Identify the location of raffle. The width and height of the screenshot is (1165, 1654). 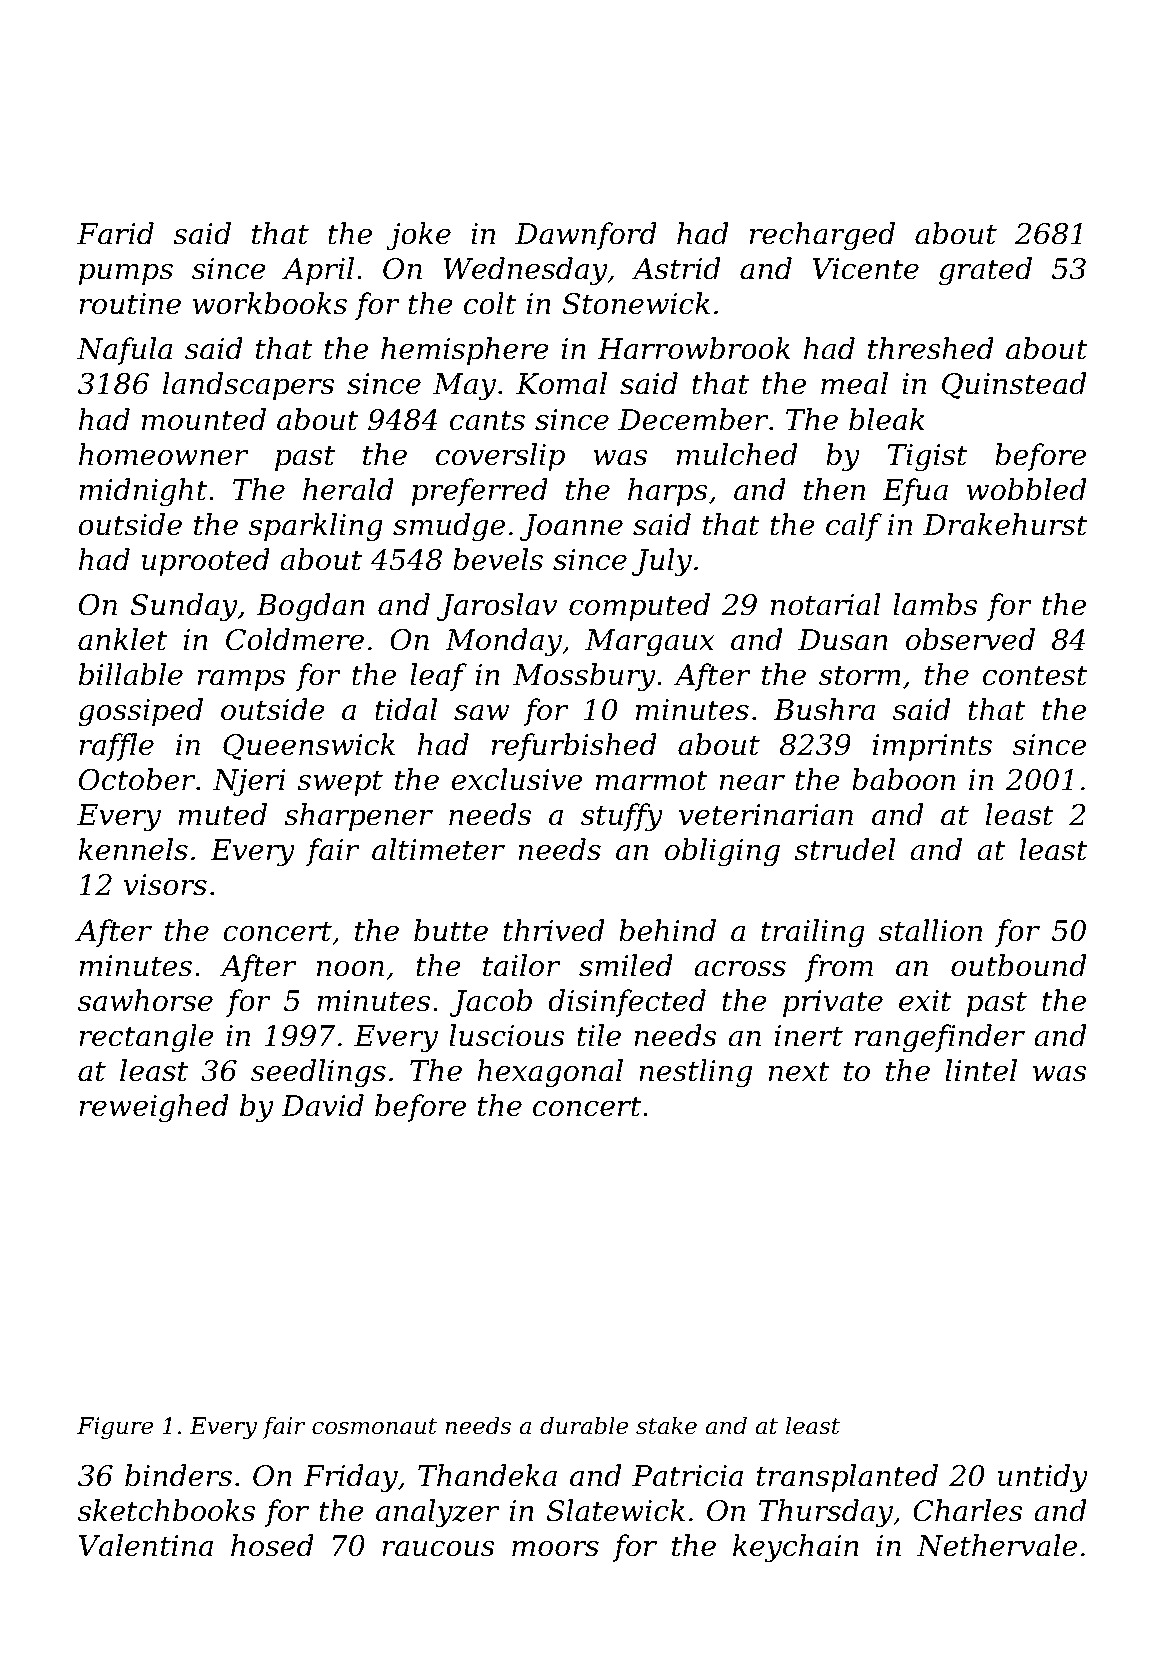
(116, 747).
